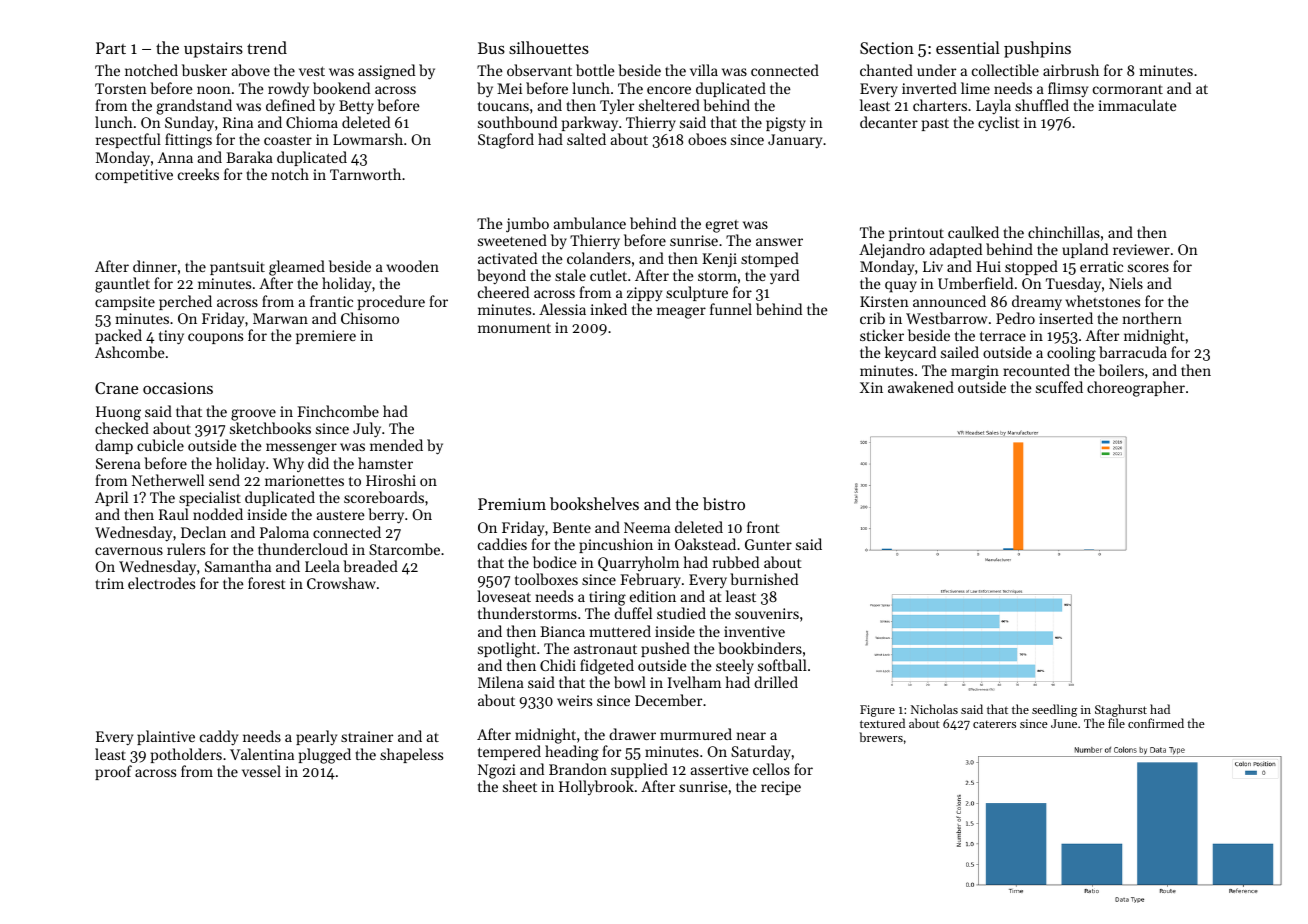  I want to click on yard, so click(784, 277).
